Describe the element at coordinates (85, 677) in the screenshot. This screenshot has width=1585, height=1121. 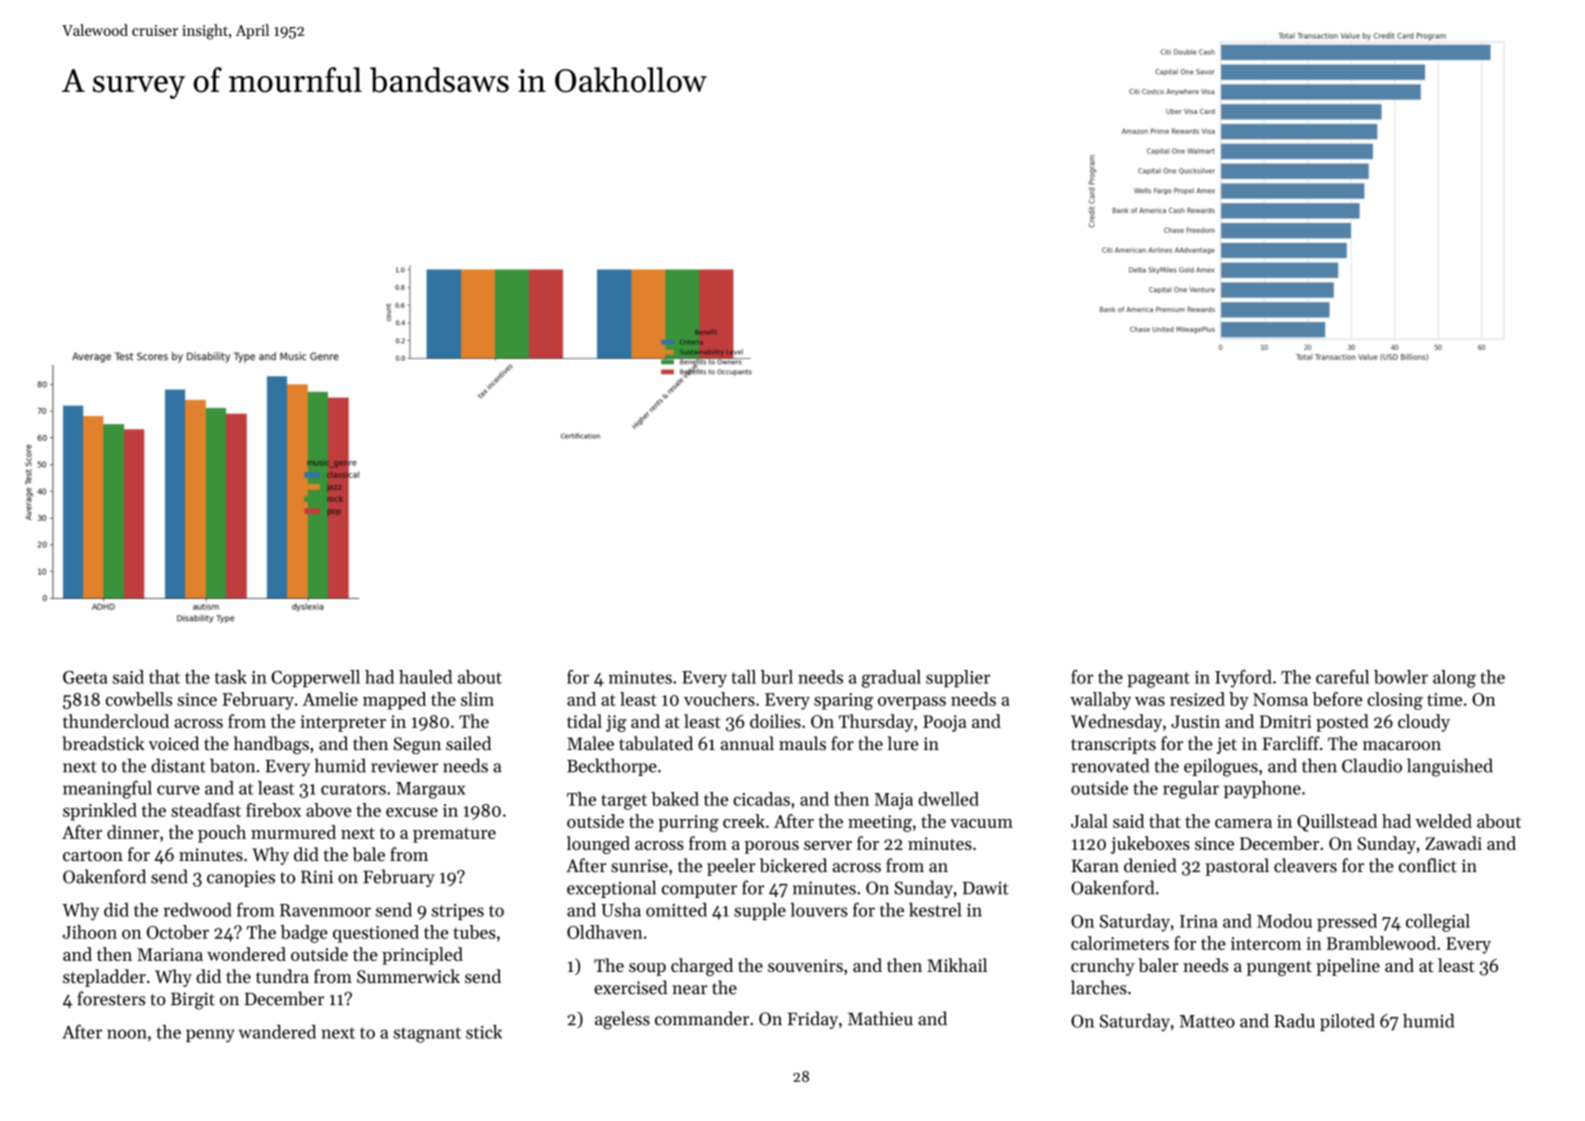
I see `Geeta` at that location.
